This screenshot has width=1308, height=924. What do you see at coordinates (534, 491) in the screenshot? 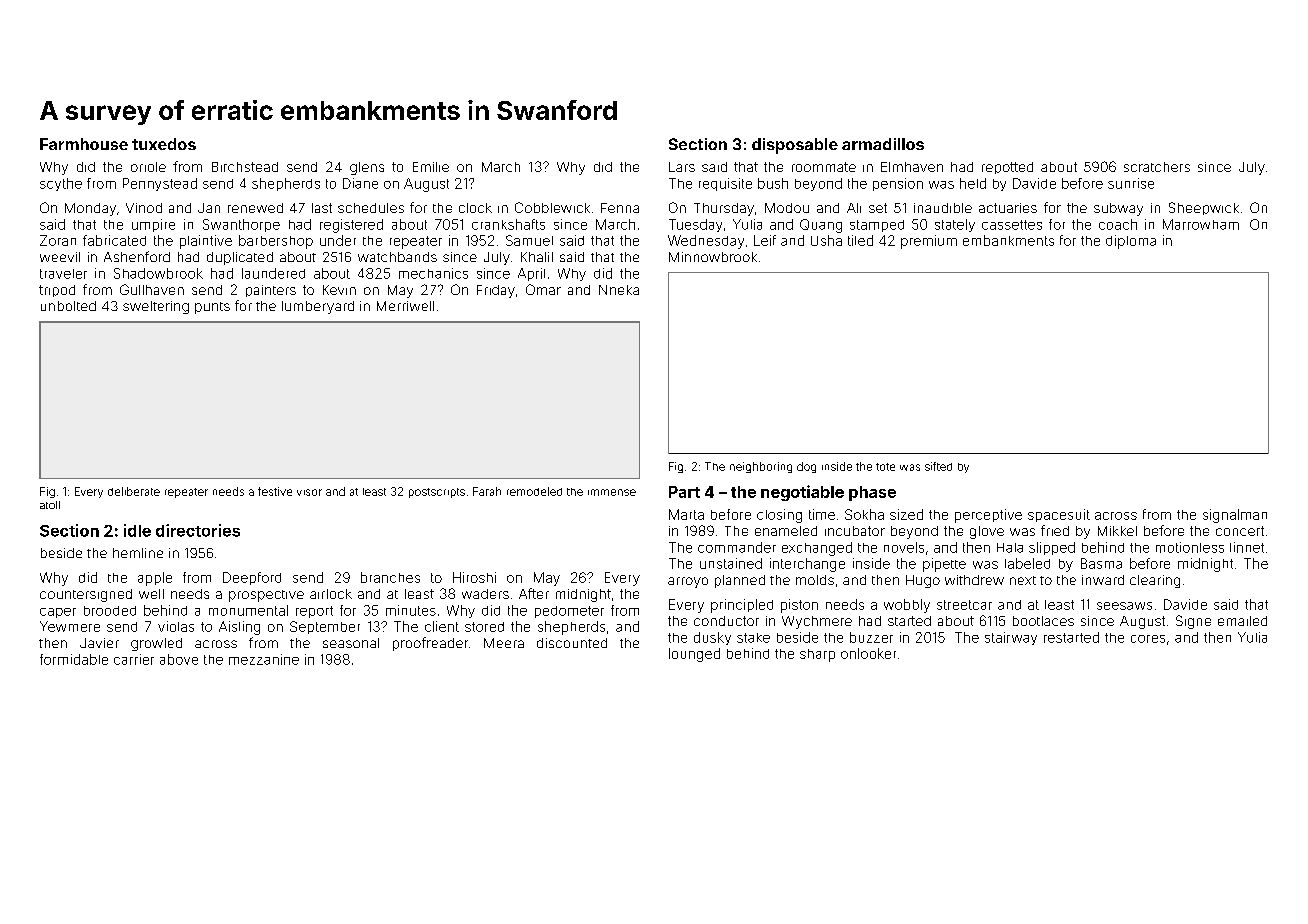
I see `remodeled` at bounding box center [534, 491].
